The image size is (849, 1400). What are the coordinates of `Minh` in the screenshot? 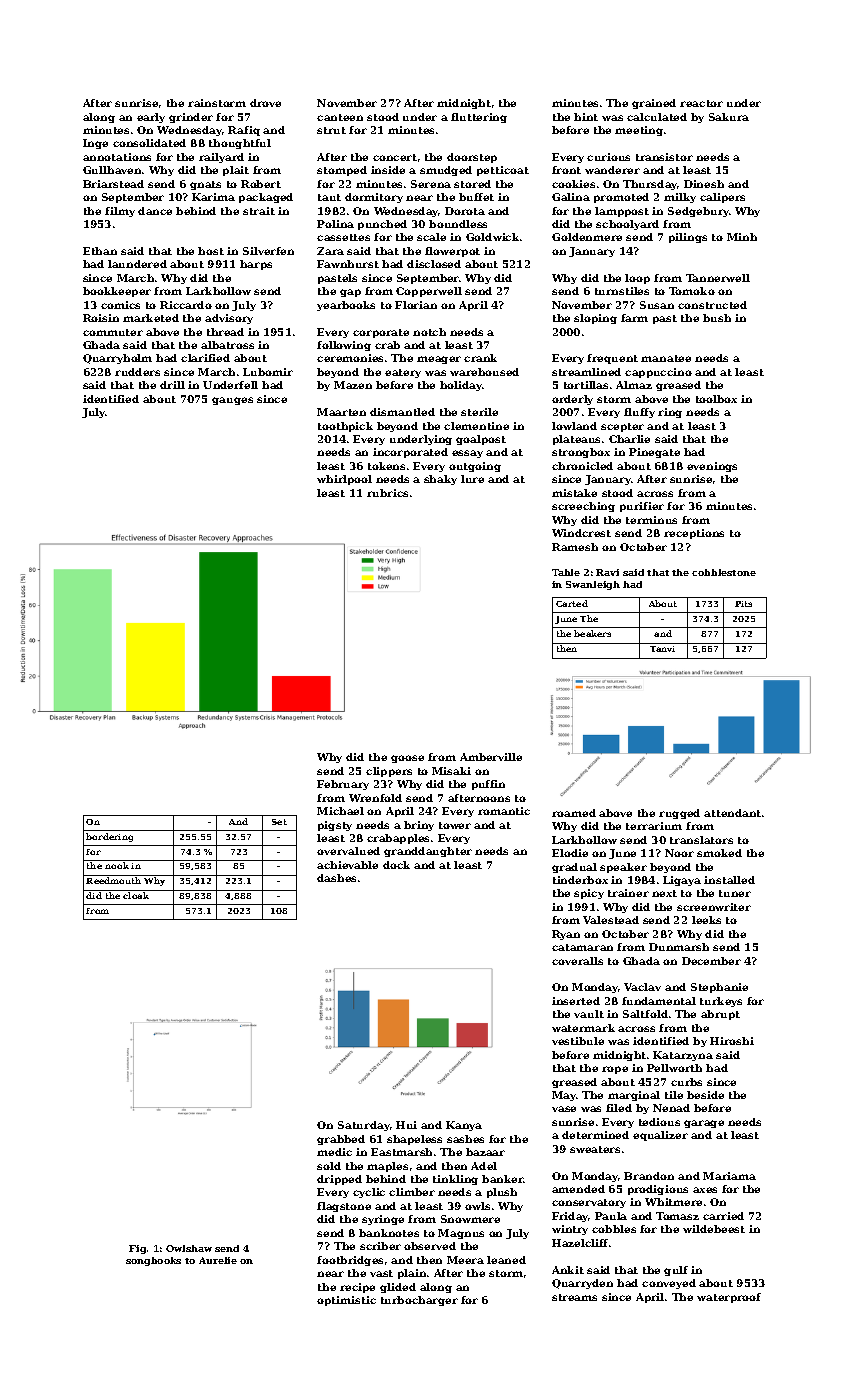 It's located at (742, 237).
